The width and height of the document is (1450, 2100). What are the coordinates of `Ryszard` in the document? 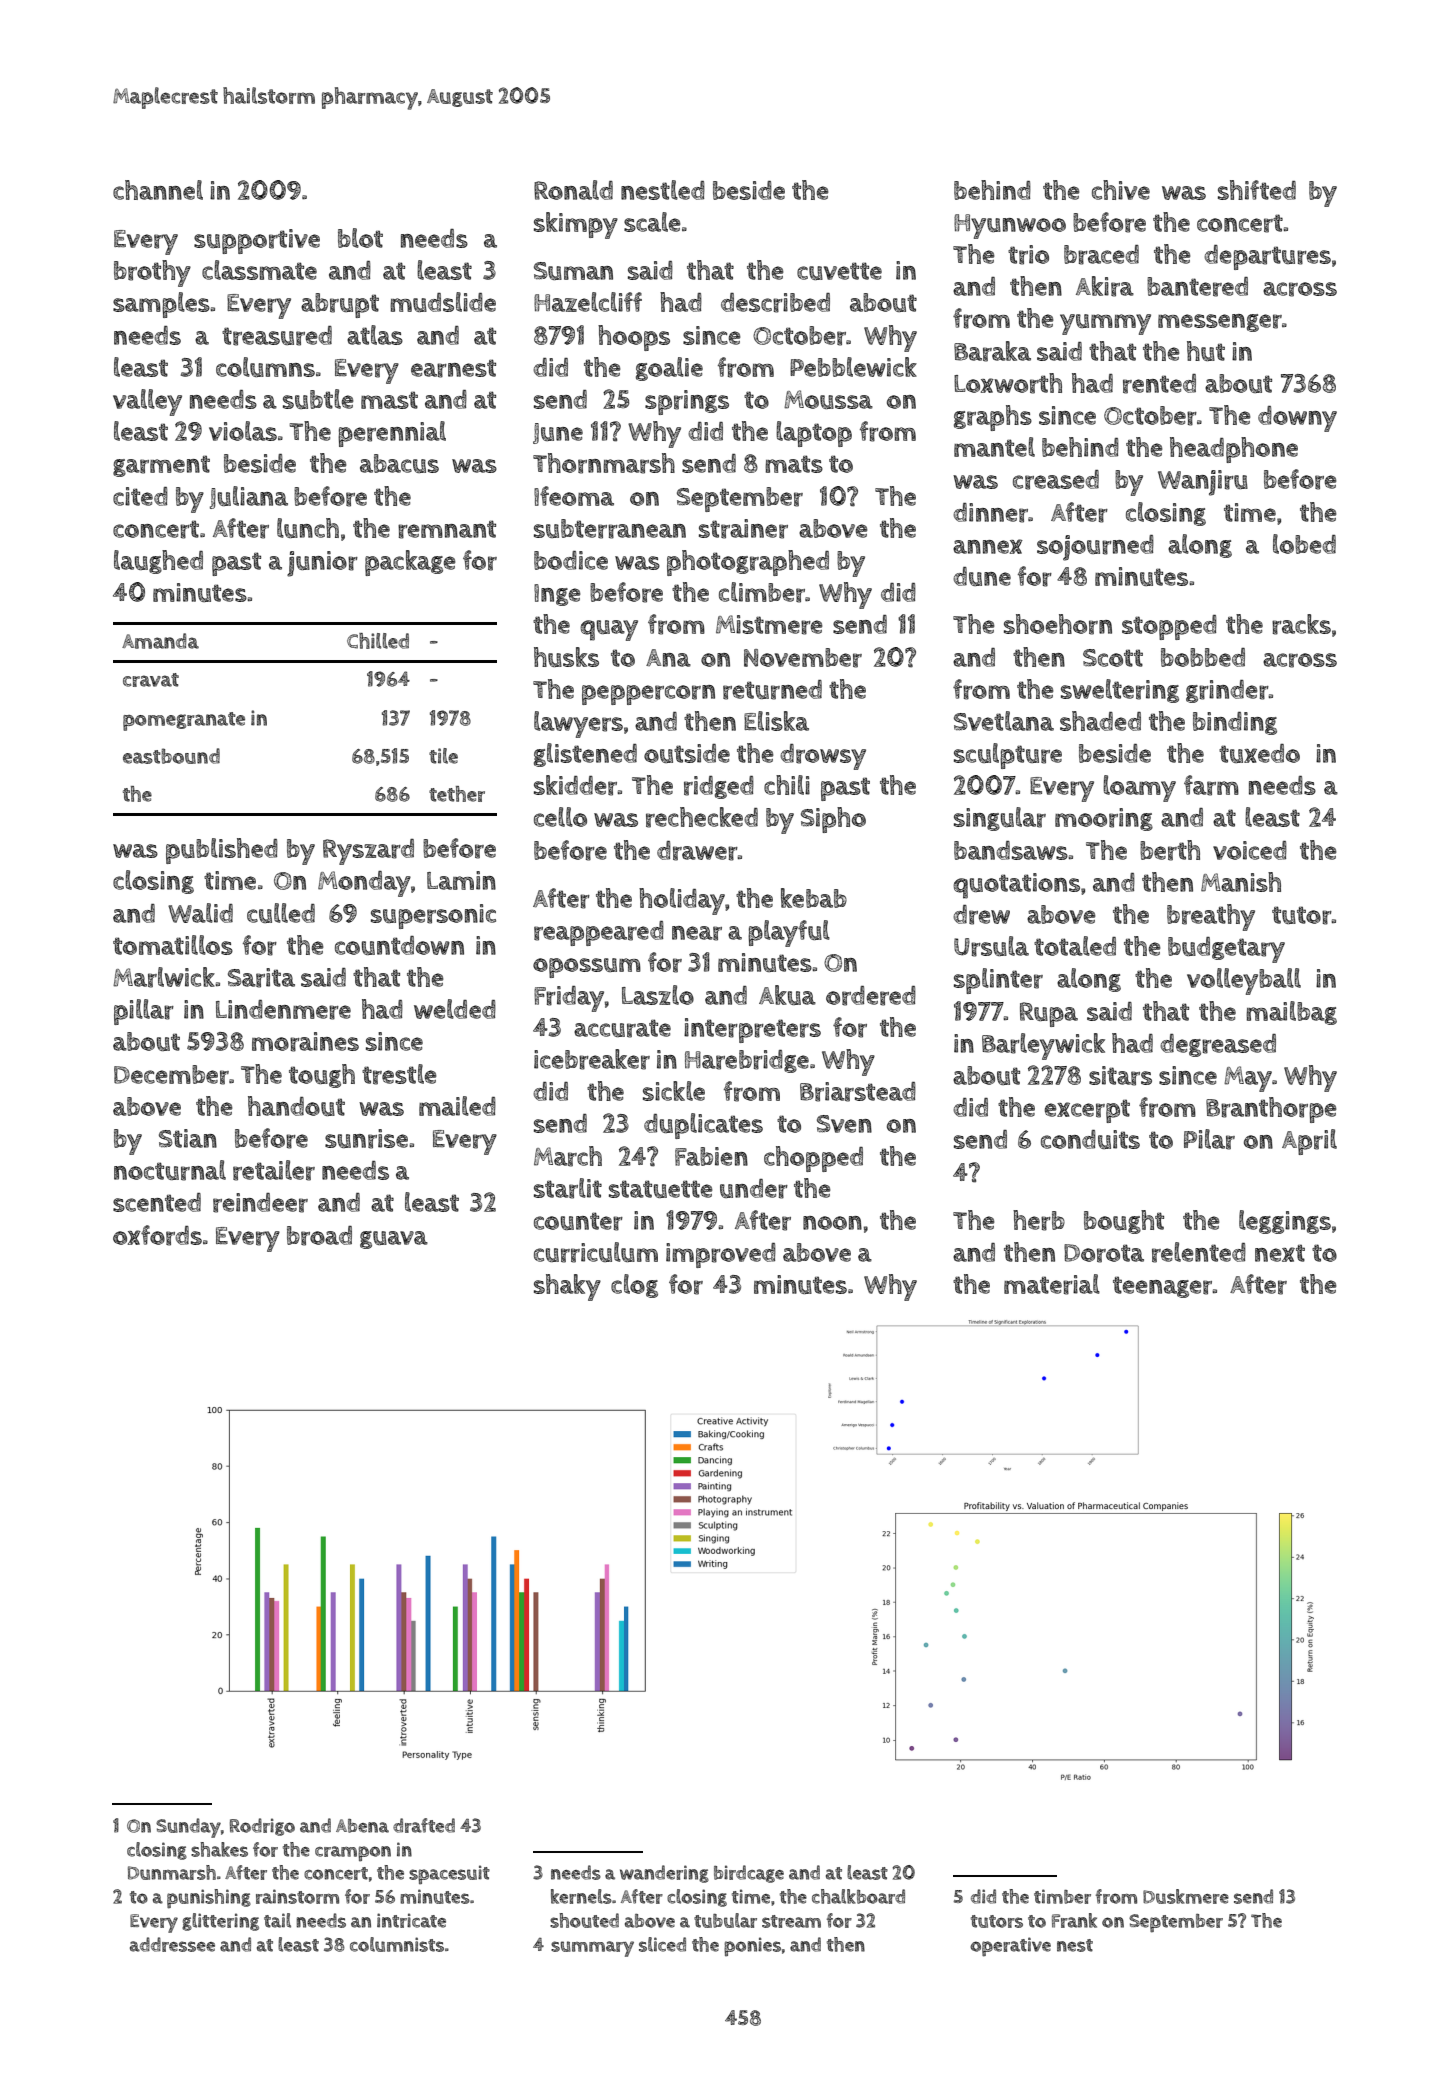 It's located at (368, 852).
